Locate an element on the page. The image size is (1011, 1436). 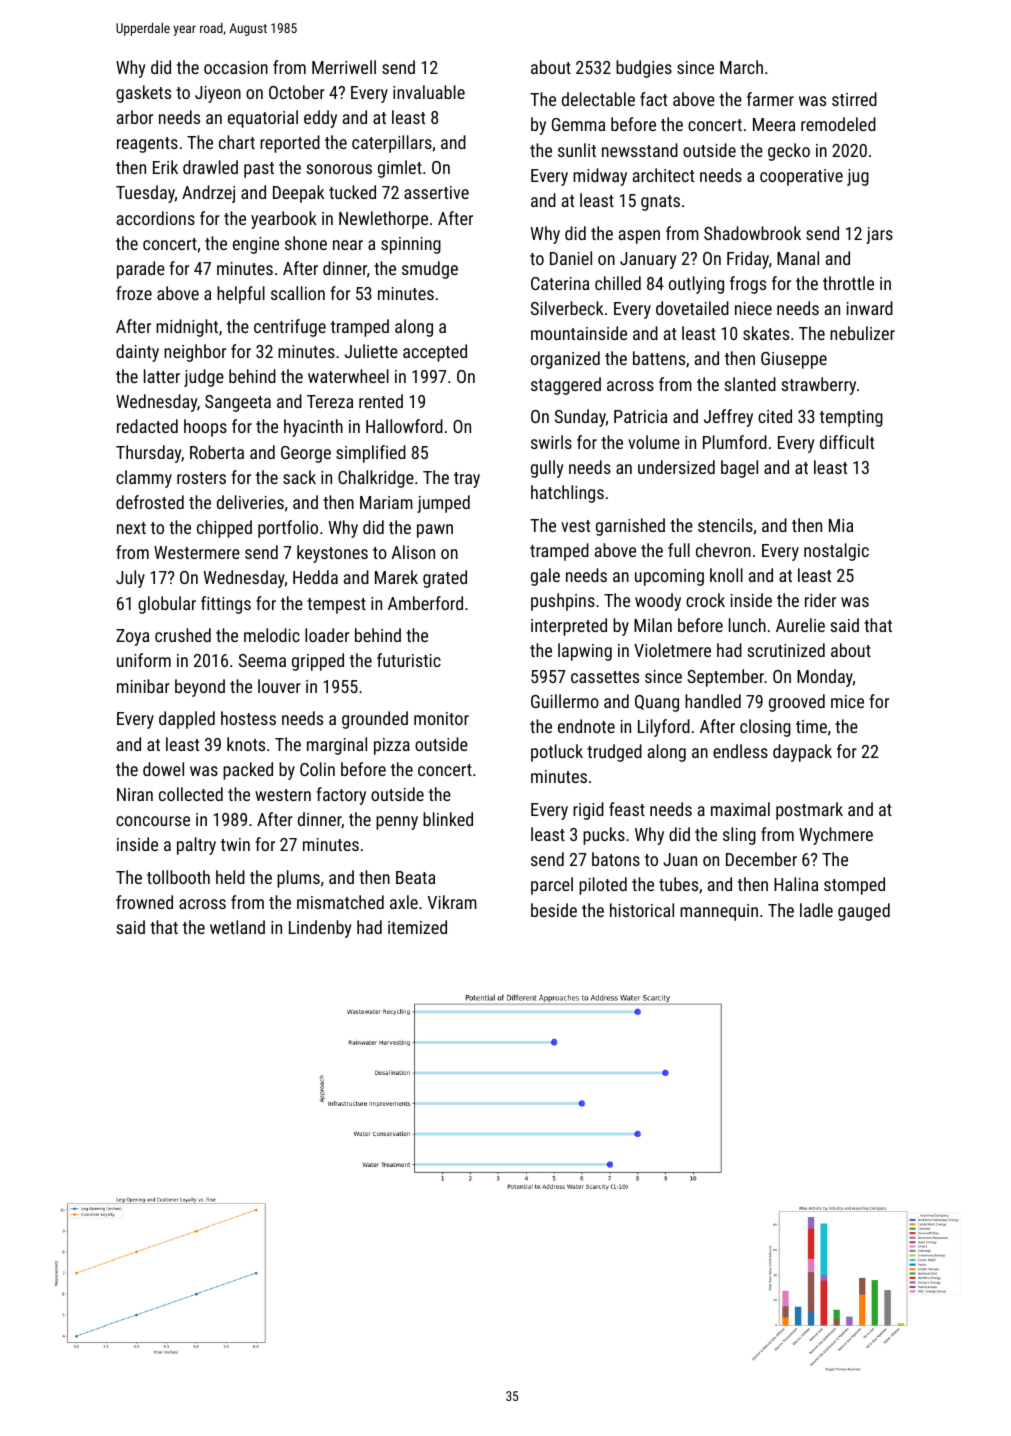
organized is located at coordinates (565, 360).
